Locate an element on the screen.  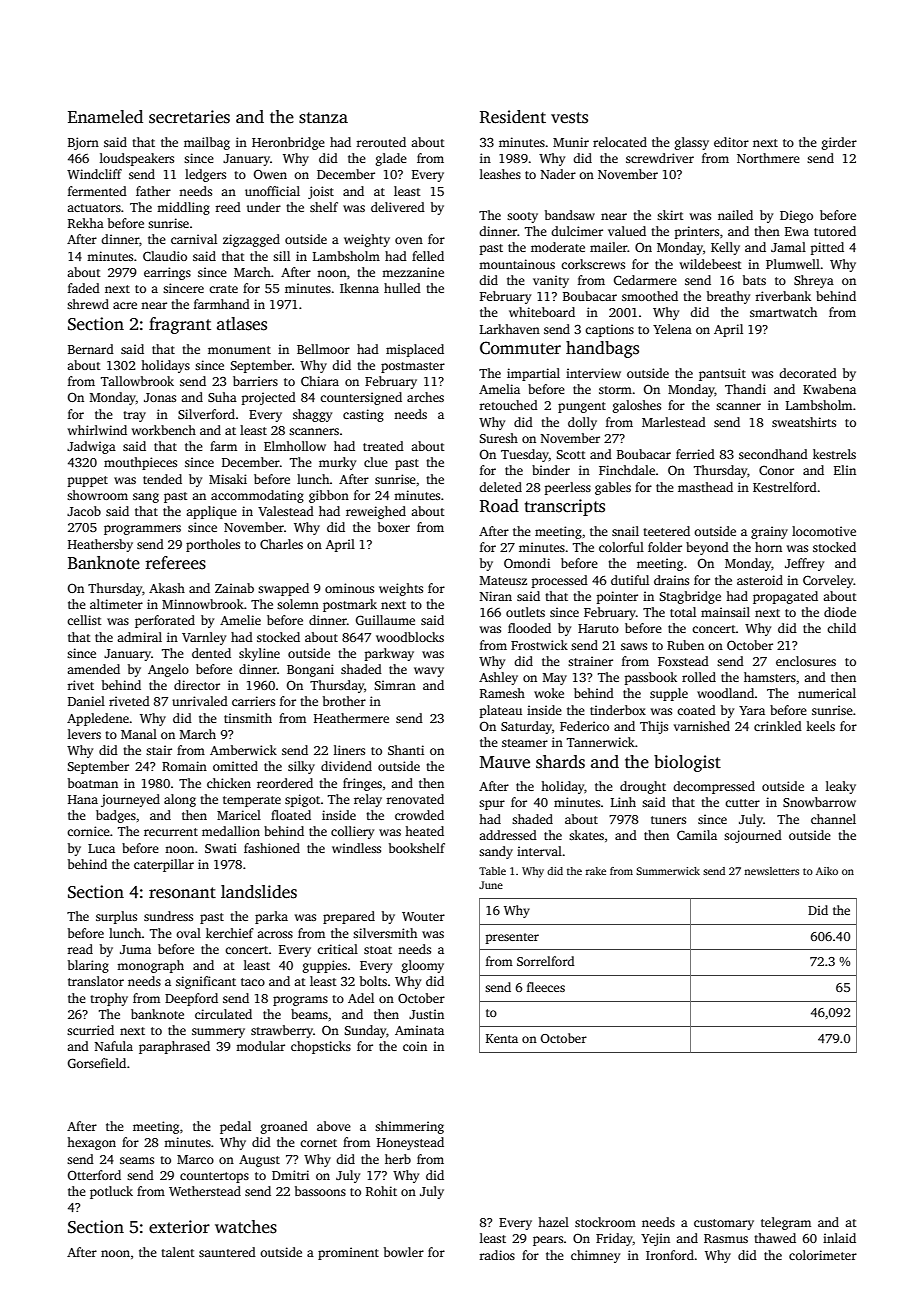
acre is located at coordinates (125, 305).
